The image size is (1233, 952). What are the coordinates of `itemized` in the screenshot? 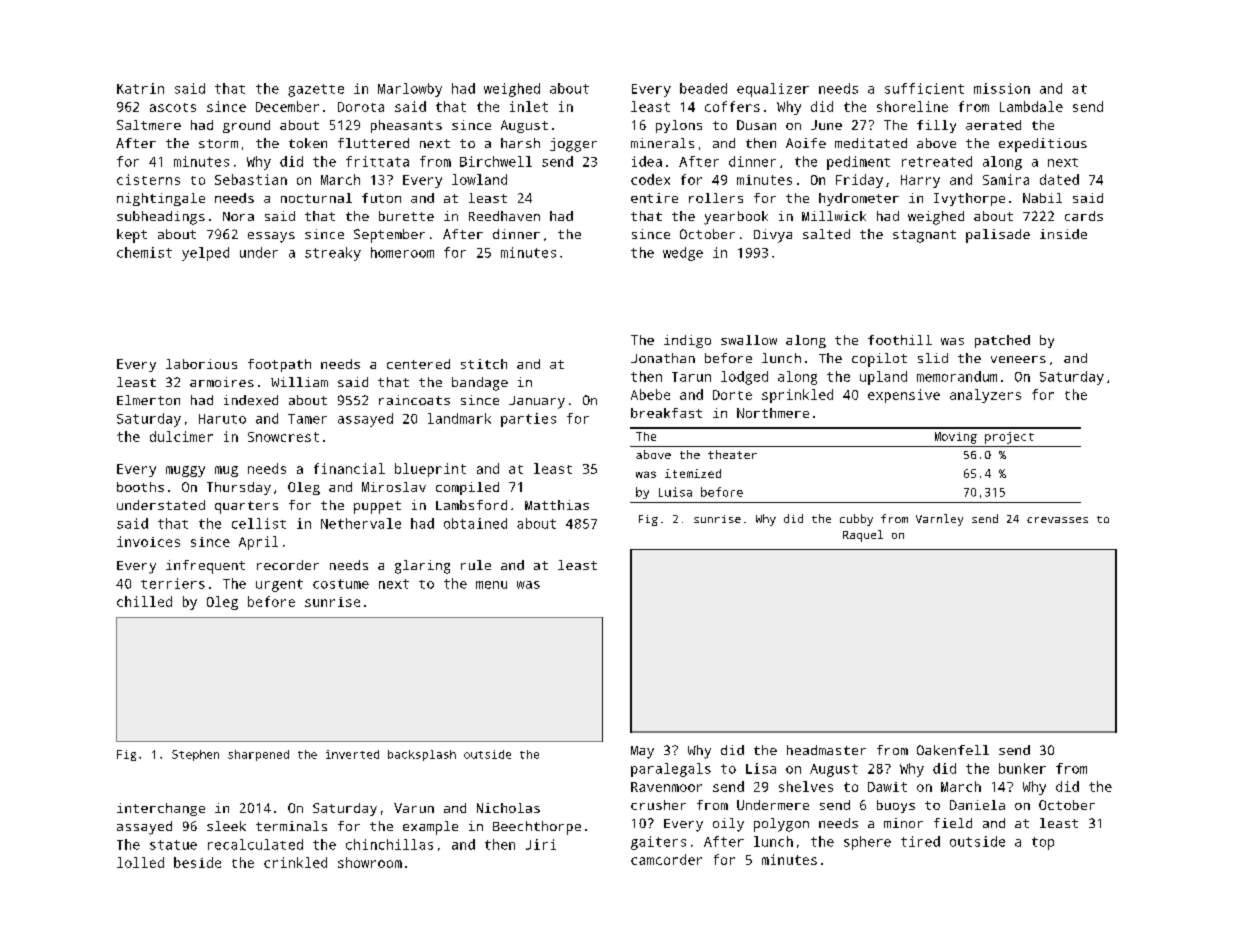 It's located at (693, 473).
